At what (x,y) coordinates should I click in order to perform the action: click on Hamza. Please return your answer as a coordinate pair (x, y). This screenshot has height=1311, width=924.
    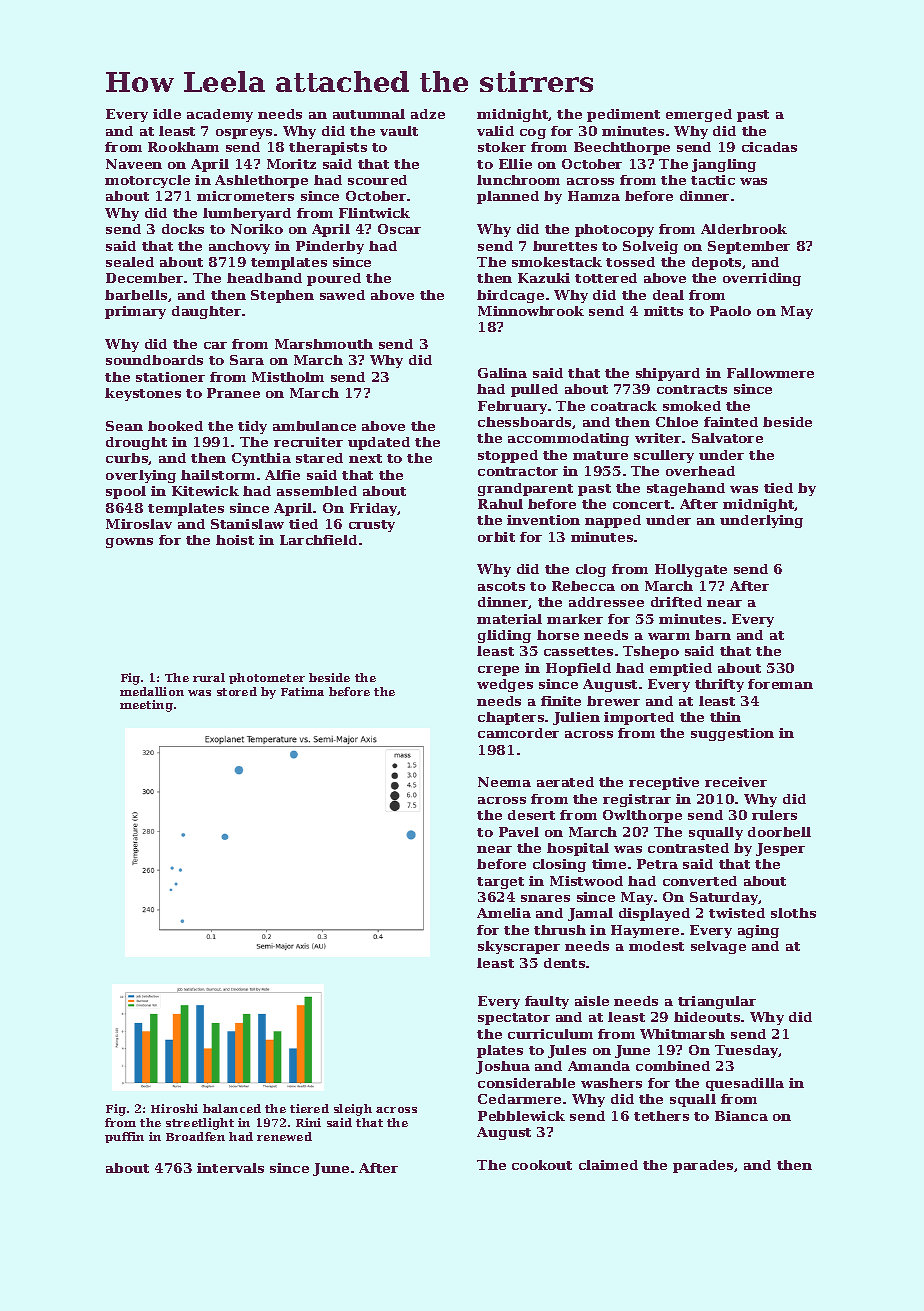
    Looking at the image, I should click on (594, 196).
